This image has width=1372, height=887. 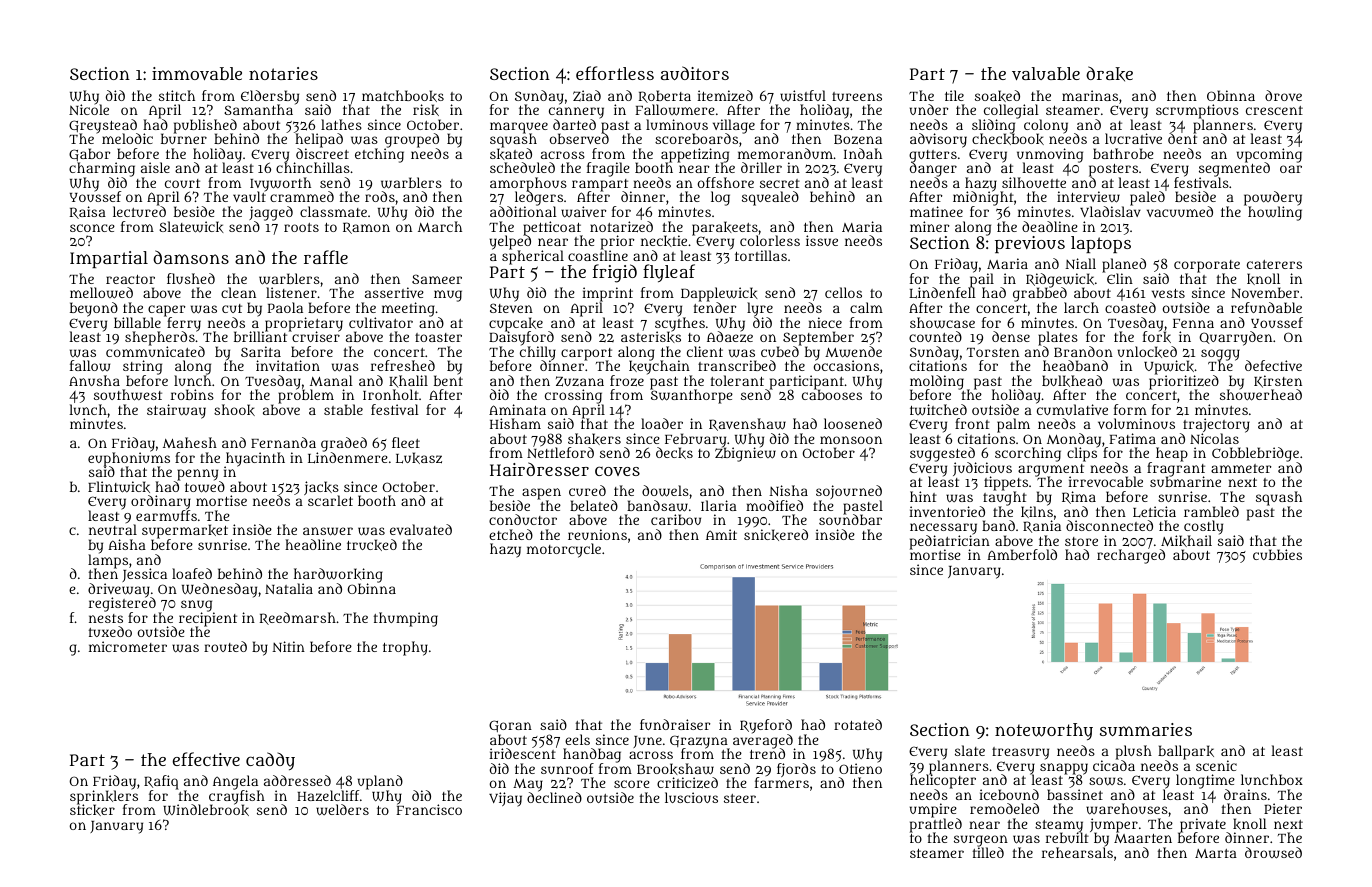 I want to click on issue, so click(x=822, y=240).
